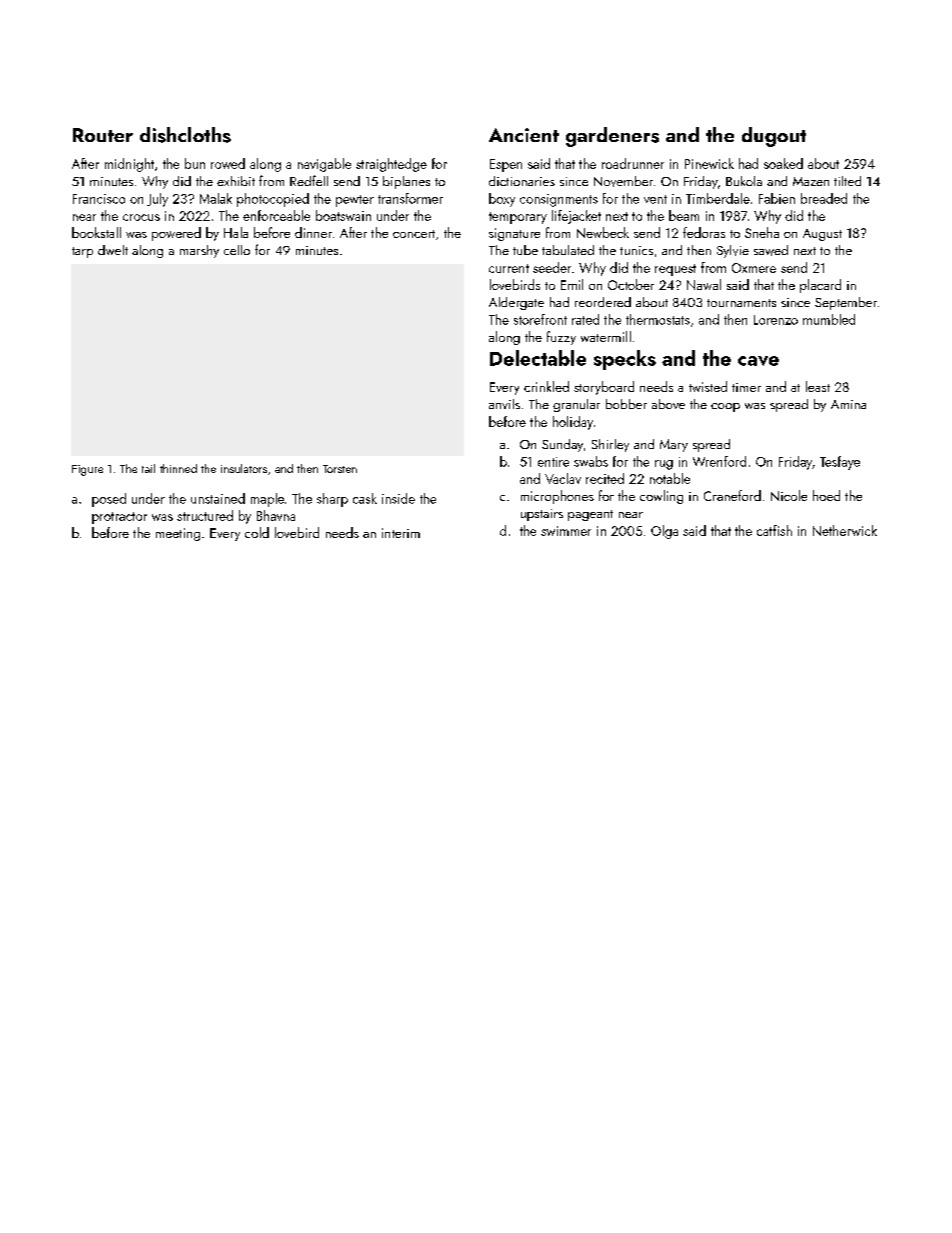 This screenshot has height=1233, width=952. What do you see at coordinates (774, 137) in the screenshot?
I see `dugout` at bounding box center [774, 137].
